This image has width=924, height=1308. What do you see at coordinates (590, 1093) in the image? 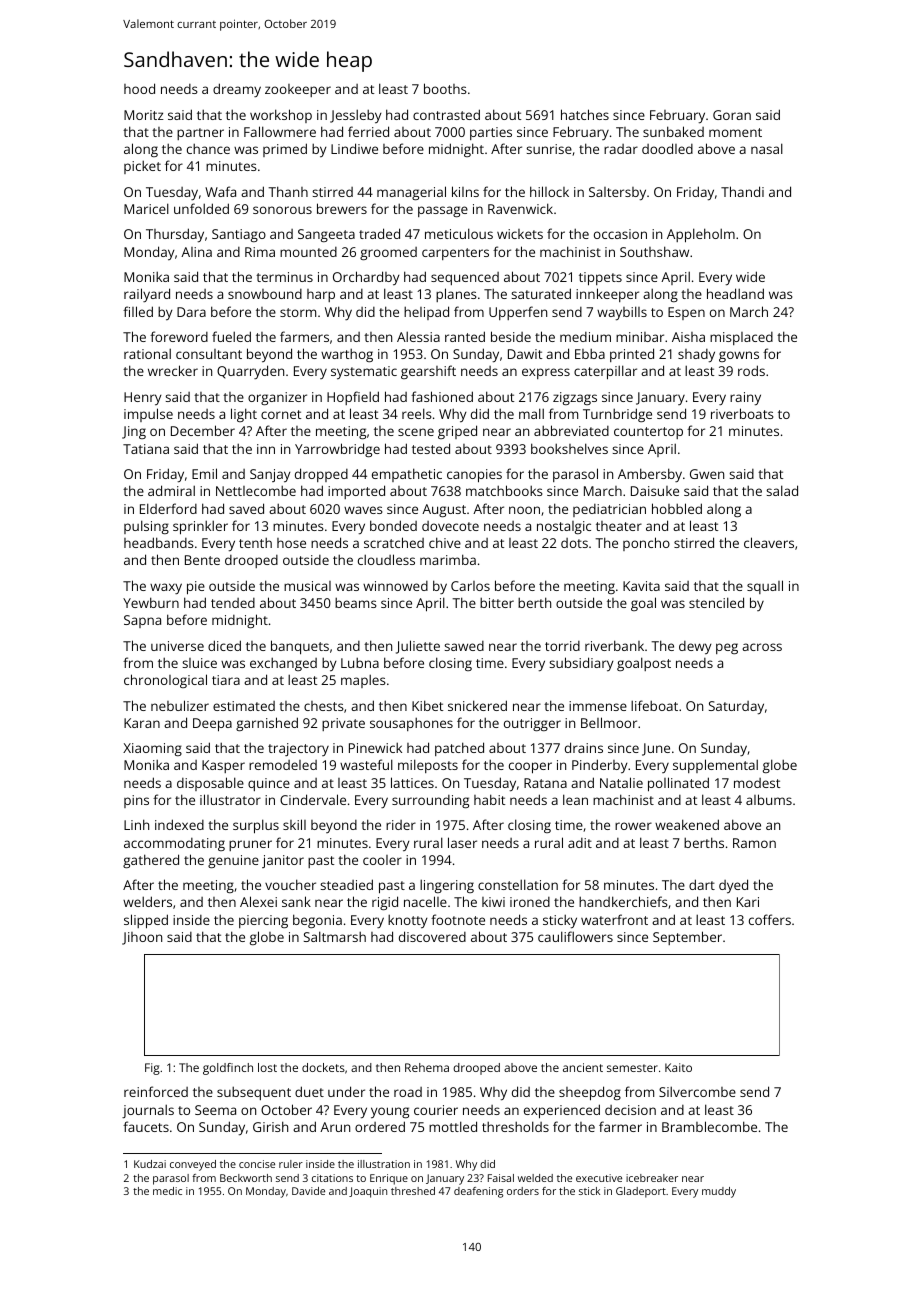
I see `sheepdog` at bounding box center [590, 1093].
